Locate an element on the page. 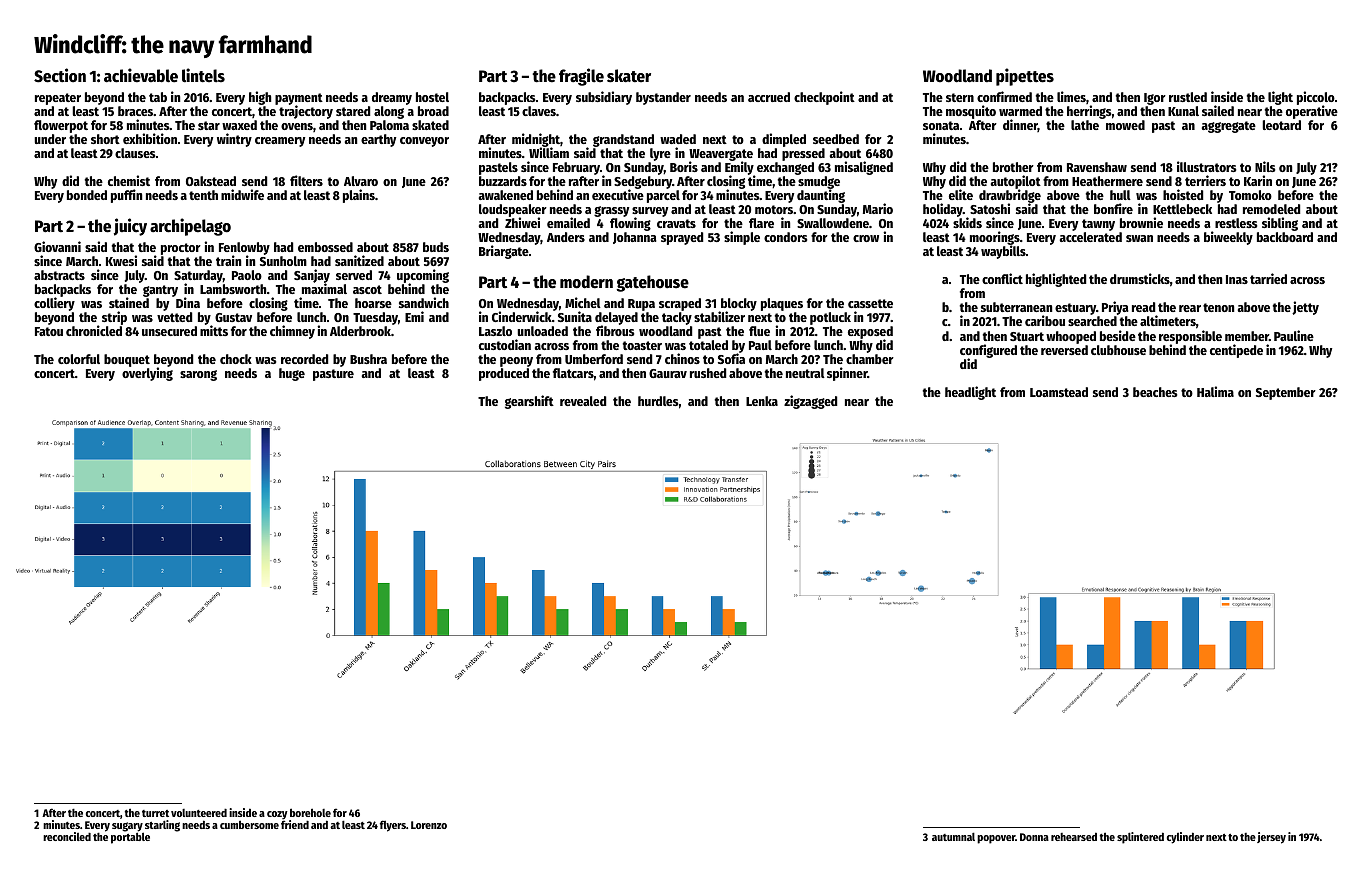 The image size is (1372, 887). volunteered is located at coordinates (199, 813).
